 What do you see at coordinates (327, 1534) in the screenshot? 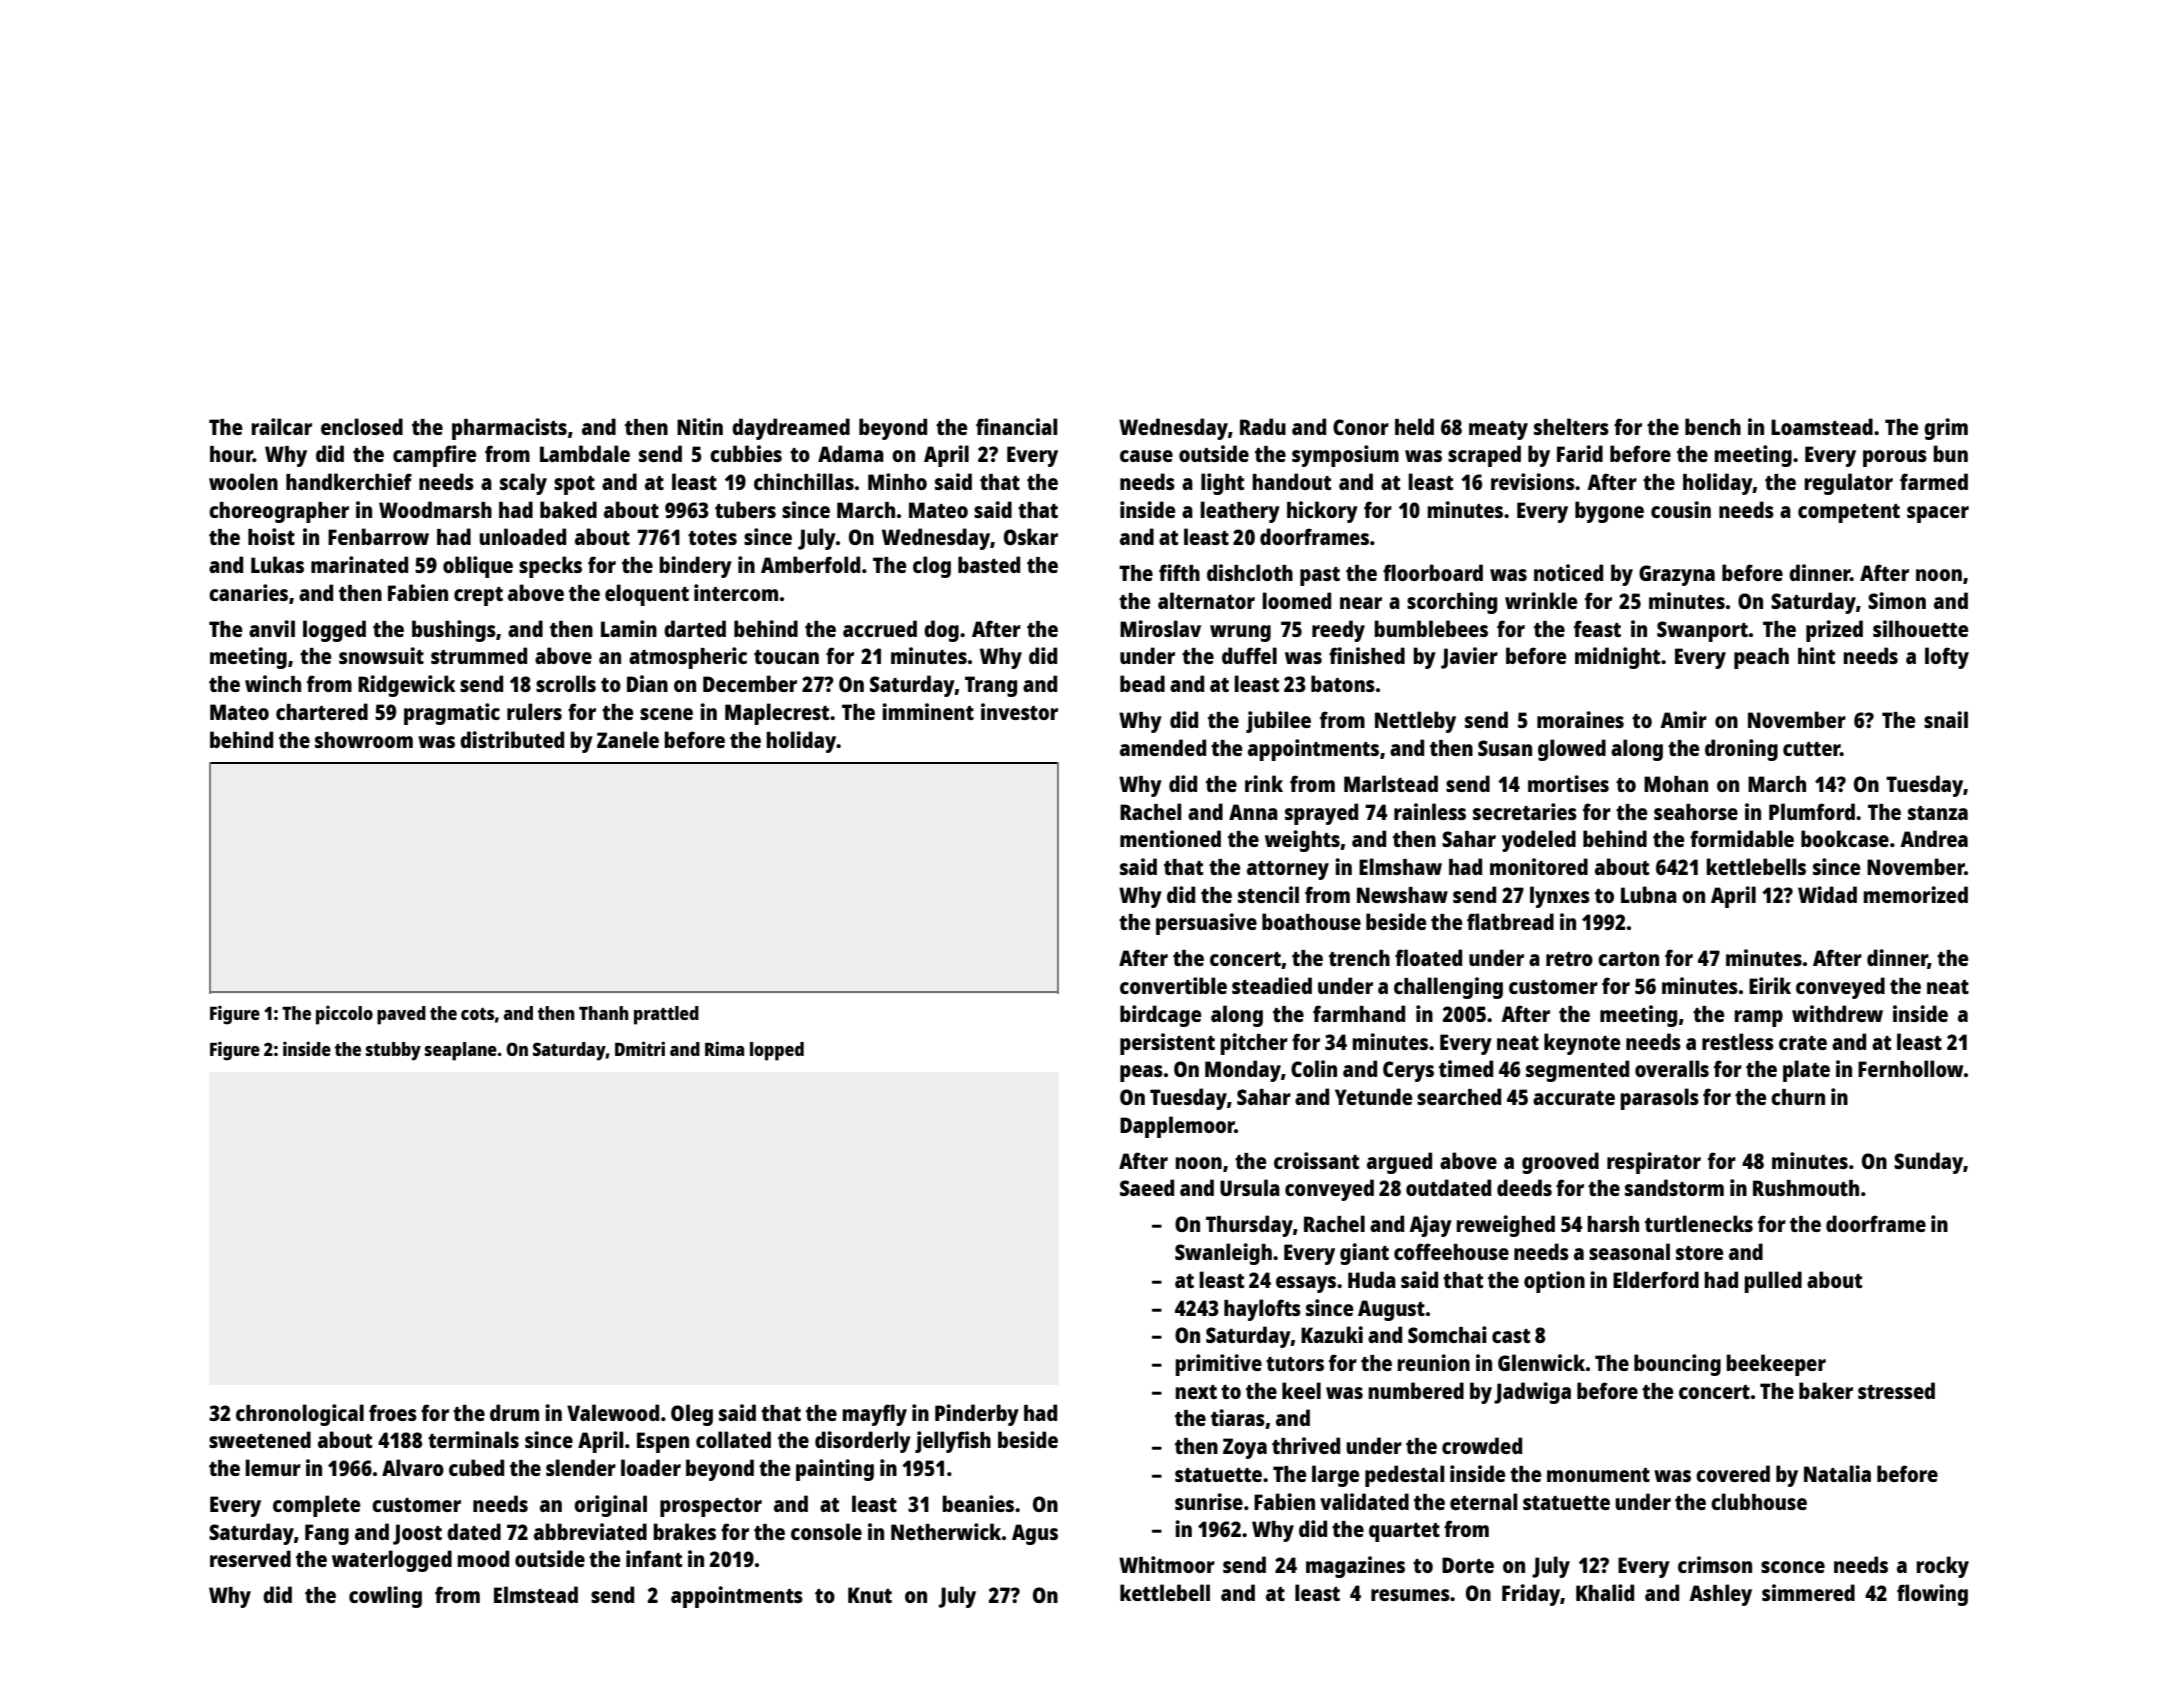
I see `Fang` at bounding box center [327, 1534].
